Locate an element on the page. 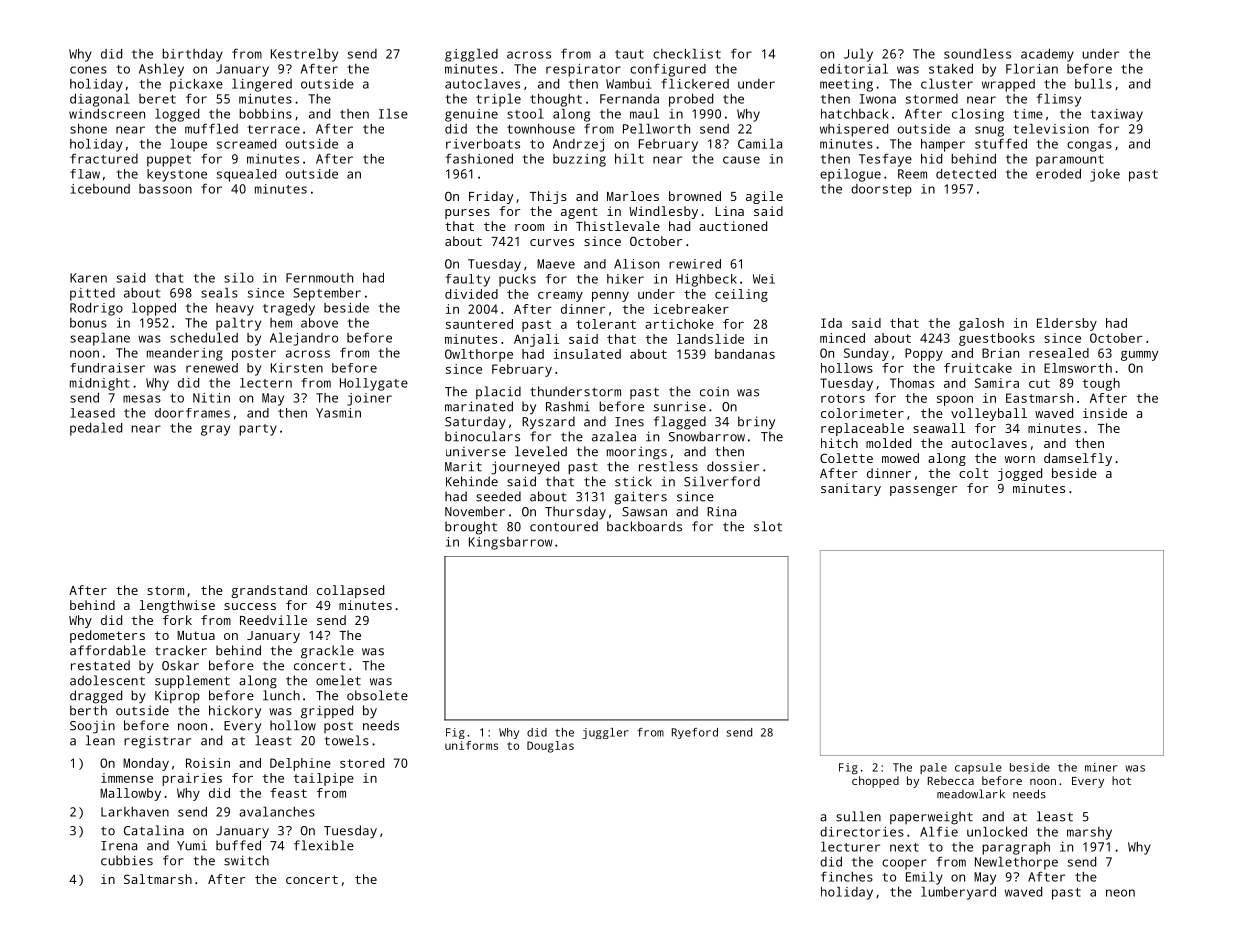 The image size is (1233, 952). cubbies is located at coordinates (127, 860).
